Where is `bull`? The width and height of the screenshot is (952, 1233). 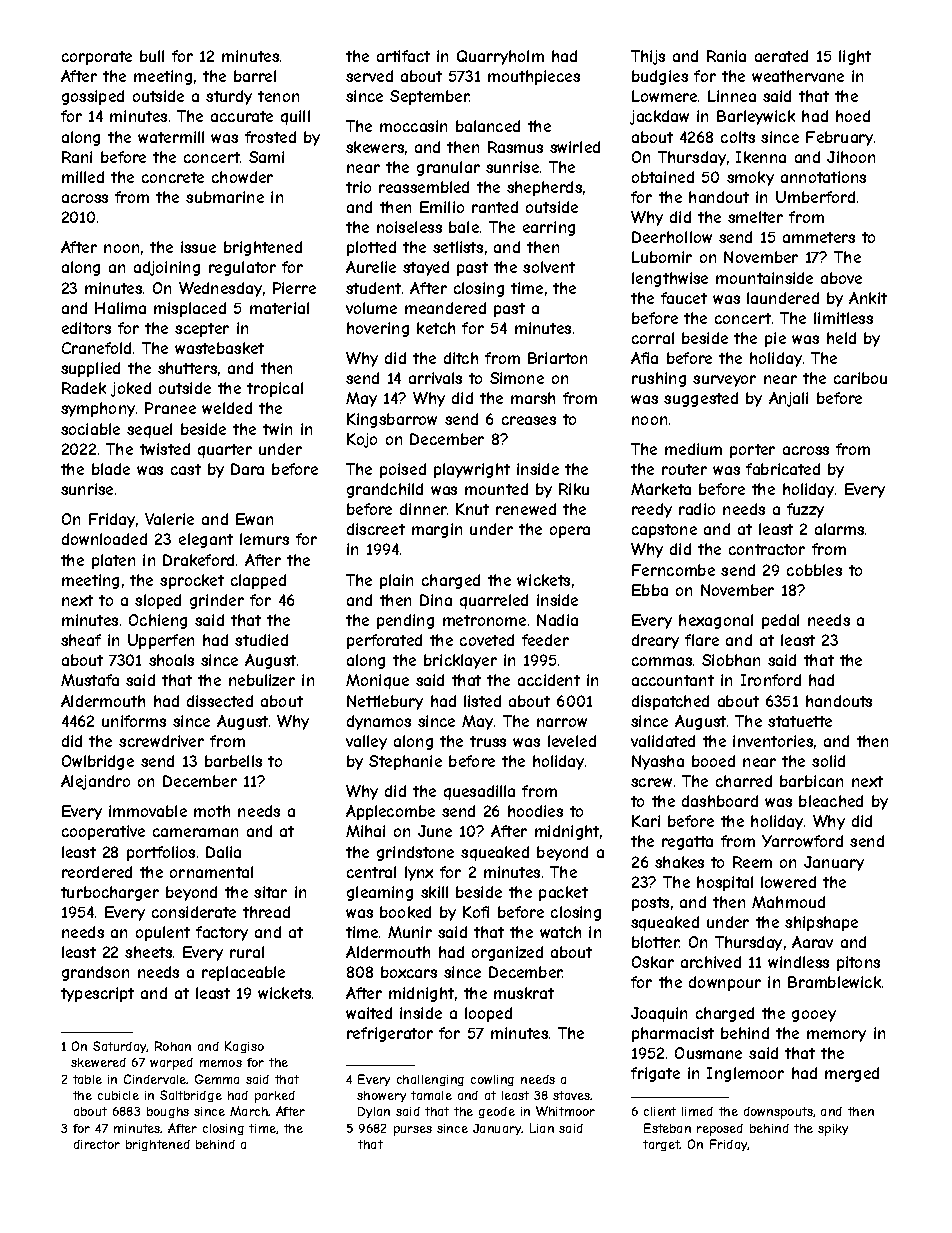 bull is located at coordinates (152, 56).
